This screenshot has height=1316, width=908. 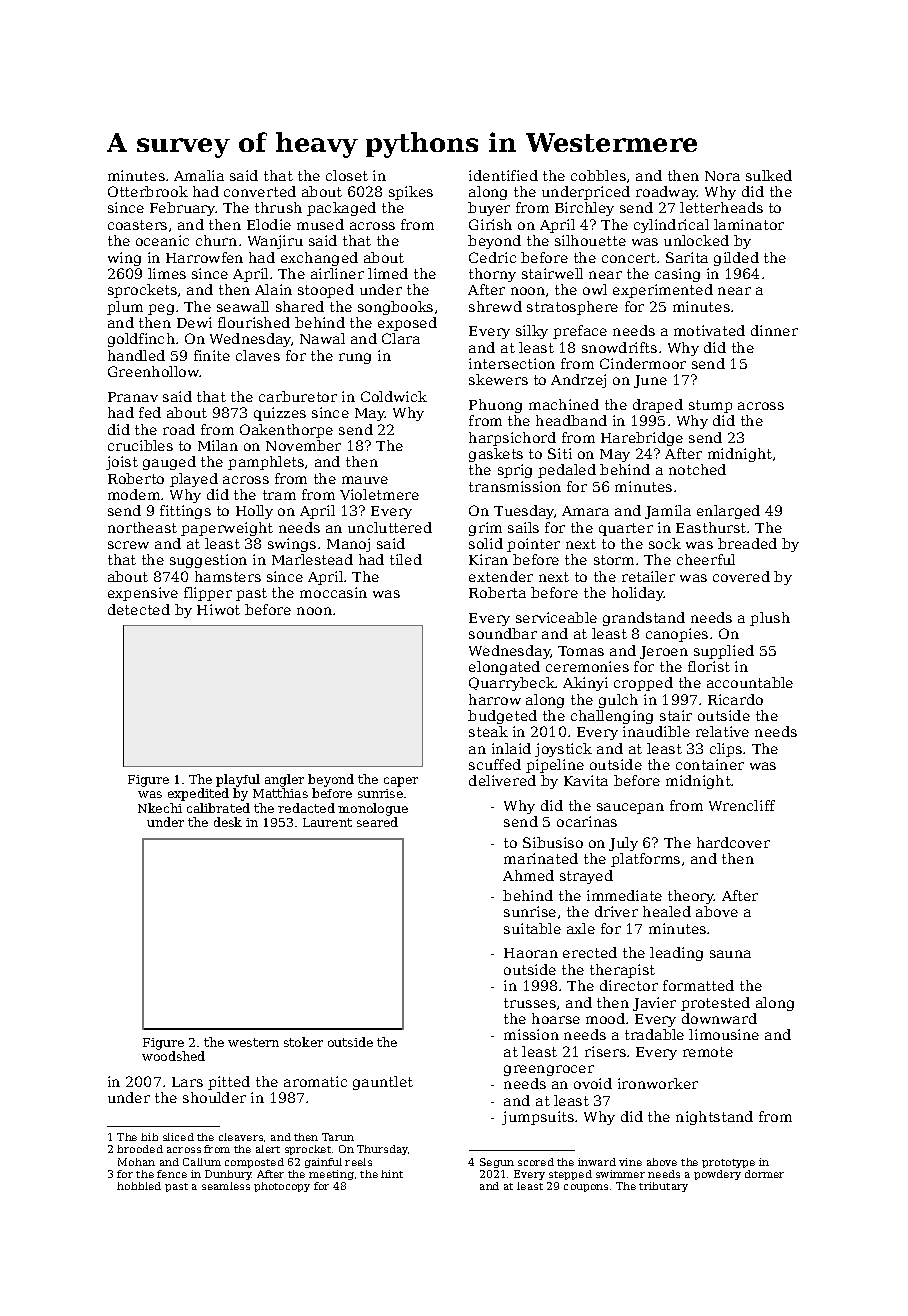 What do you see at coordinates (199, 175) in the screenshot?
I see `Amalia` at bounding box center [199, 175].
